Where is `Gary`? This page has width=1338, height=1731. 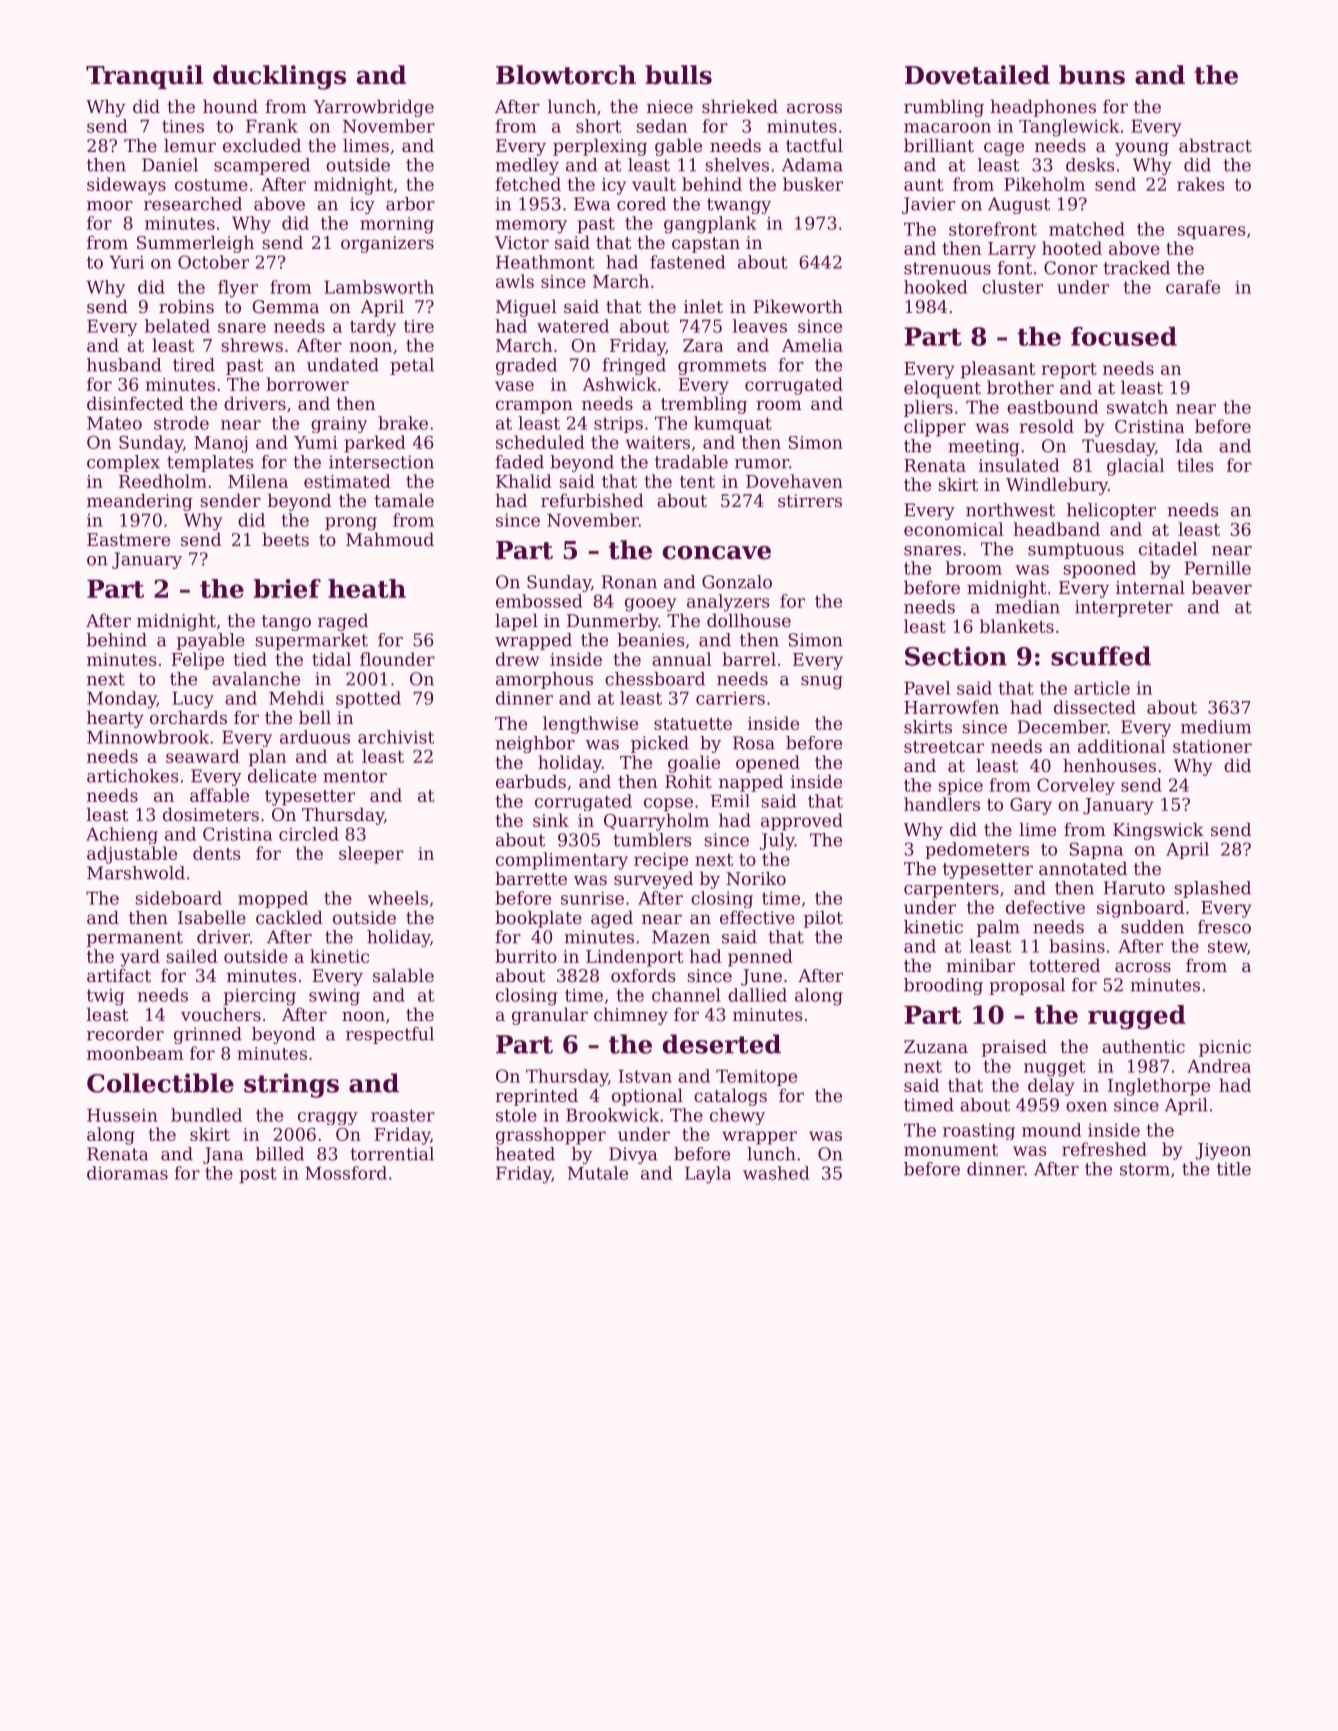 Gary is located at coordinates (1031, 806).
